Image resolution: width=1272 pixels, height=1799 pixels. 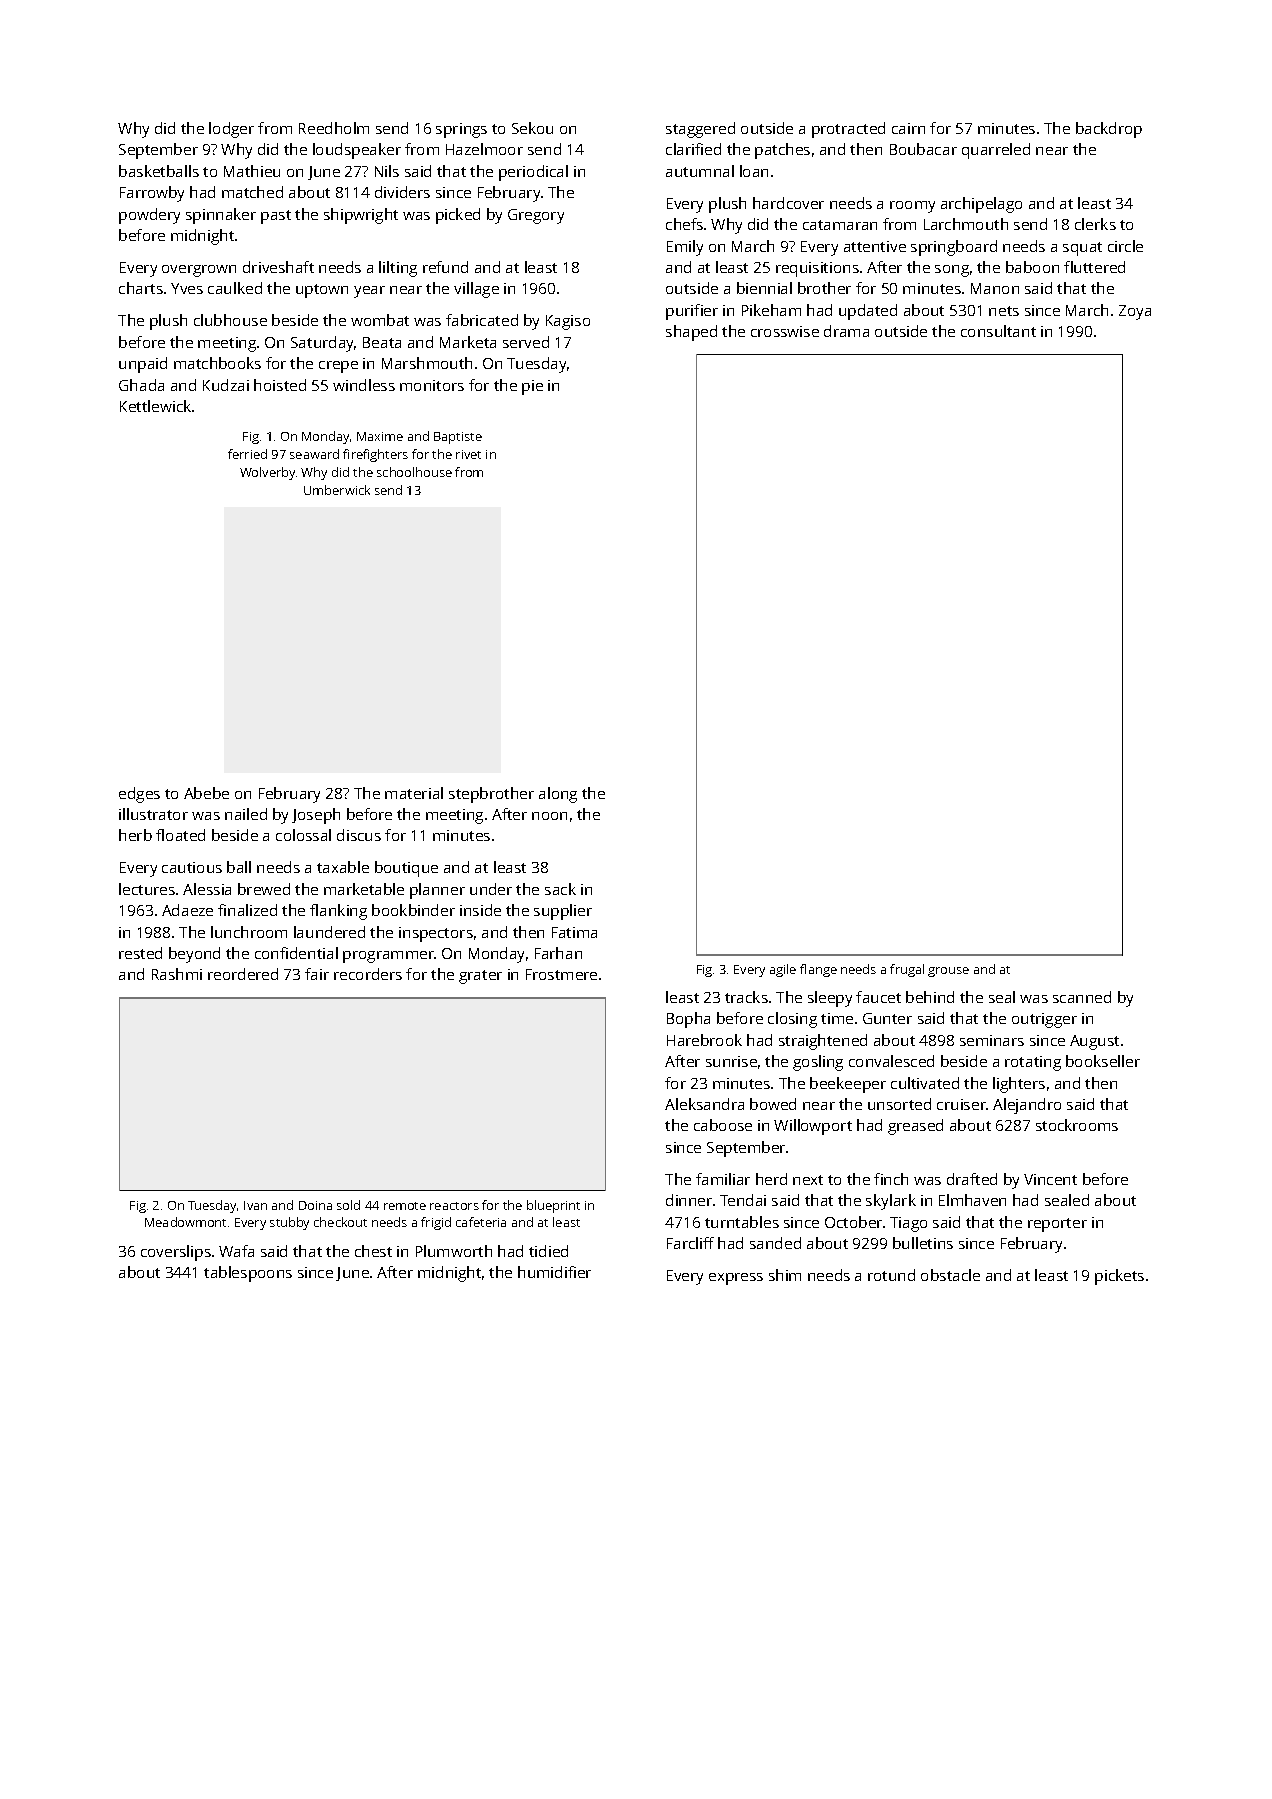 What do you see at coordinates (887, 1018) in the screenshot?
I see `Gunter` at bounding box center [887, 1018].
